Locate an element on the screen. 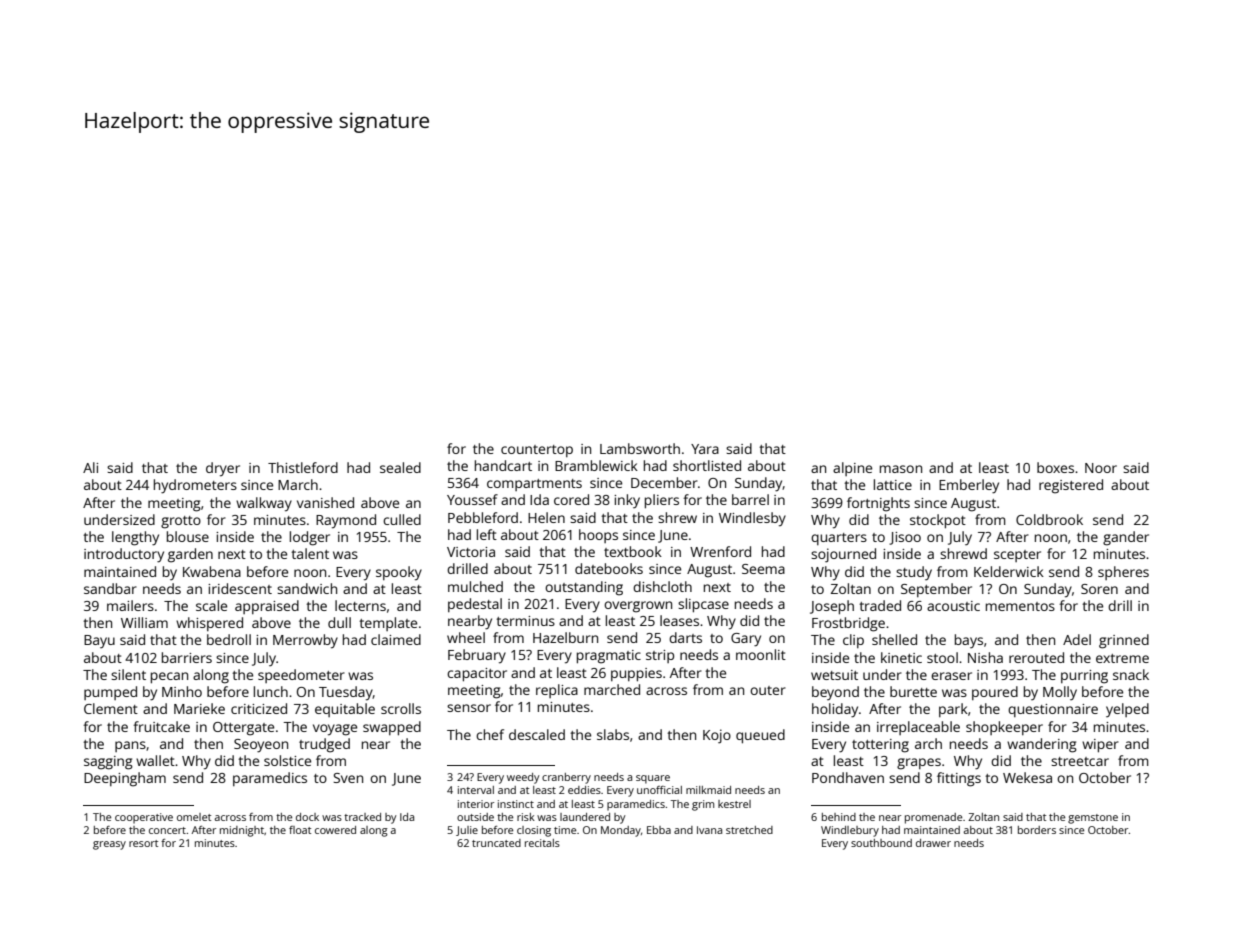 The image size is (1233, 952). mailers is located at coordinates (130, 605).
